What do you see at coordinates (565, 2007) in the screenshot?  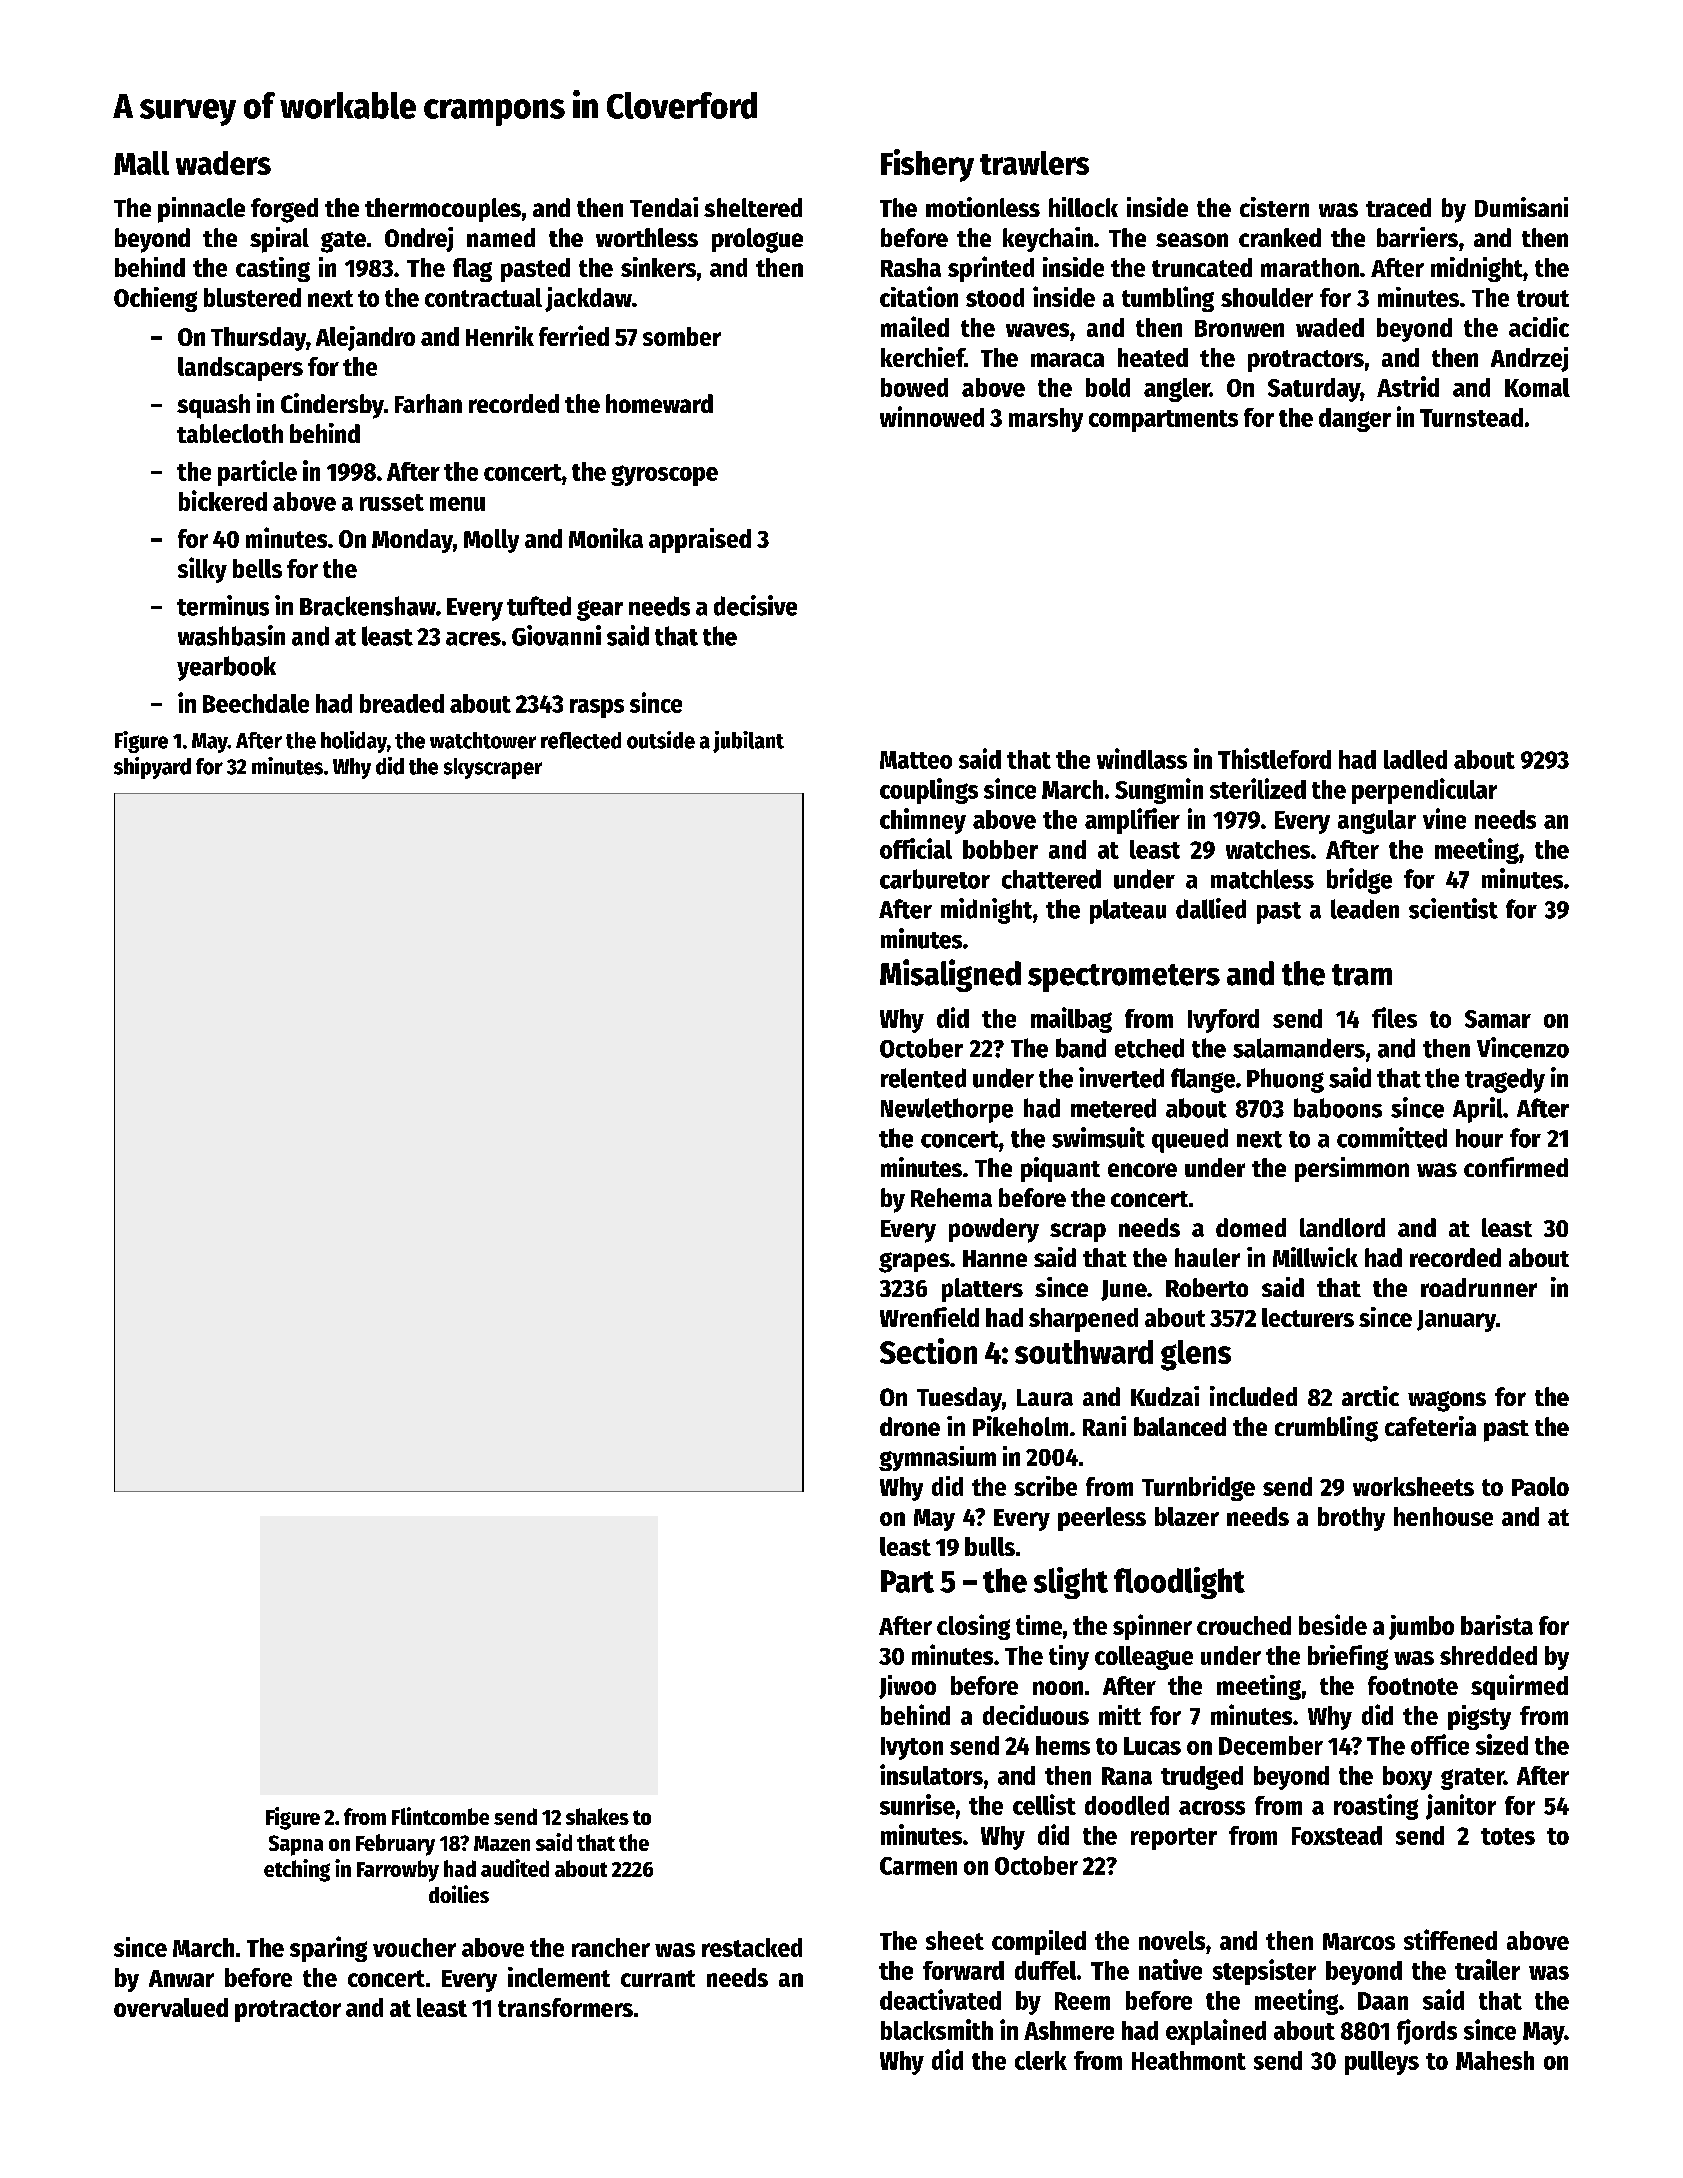 I see `transformers` at bounding box center [565, 2007].
